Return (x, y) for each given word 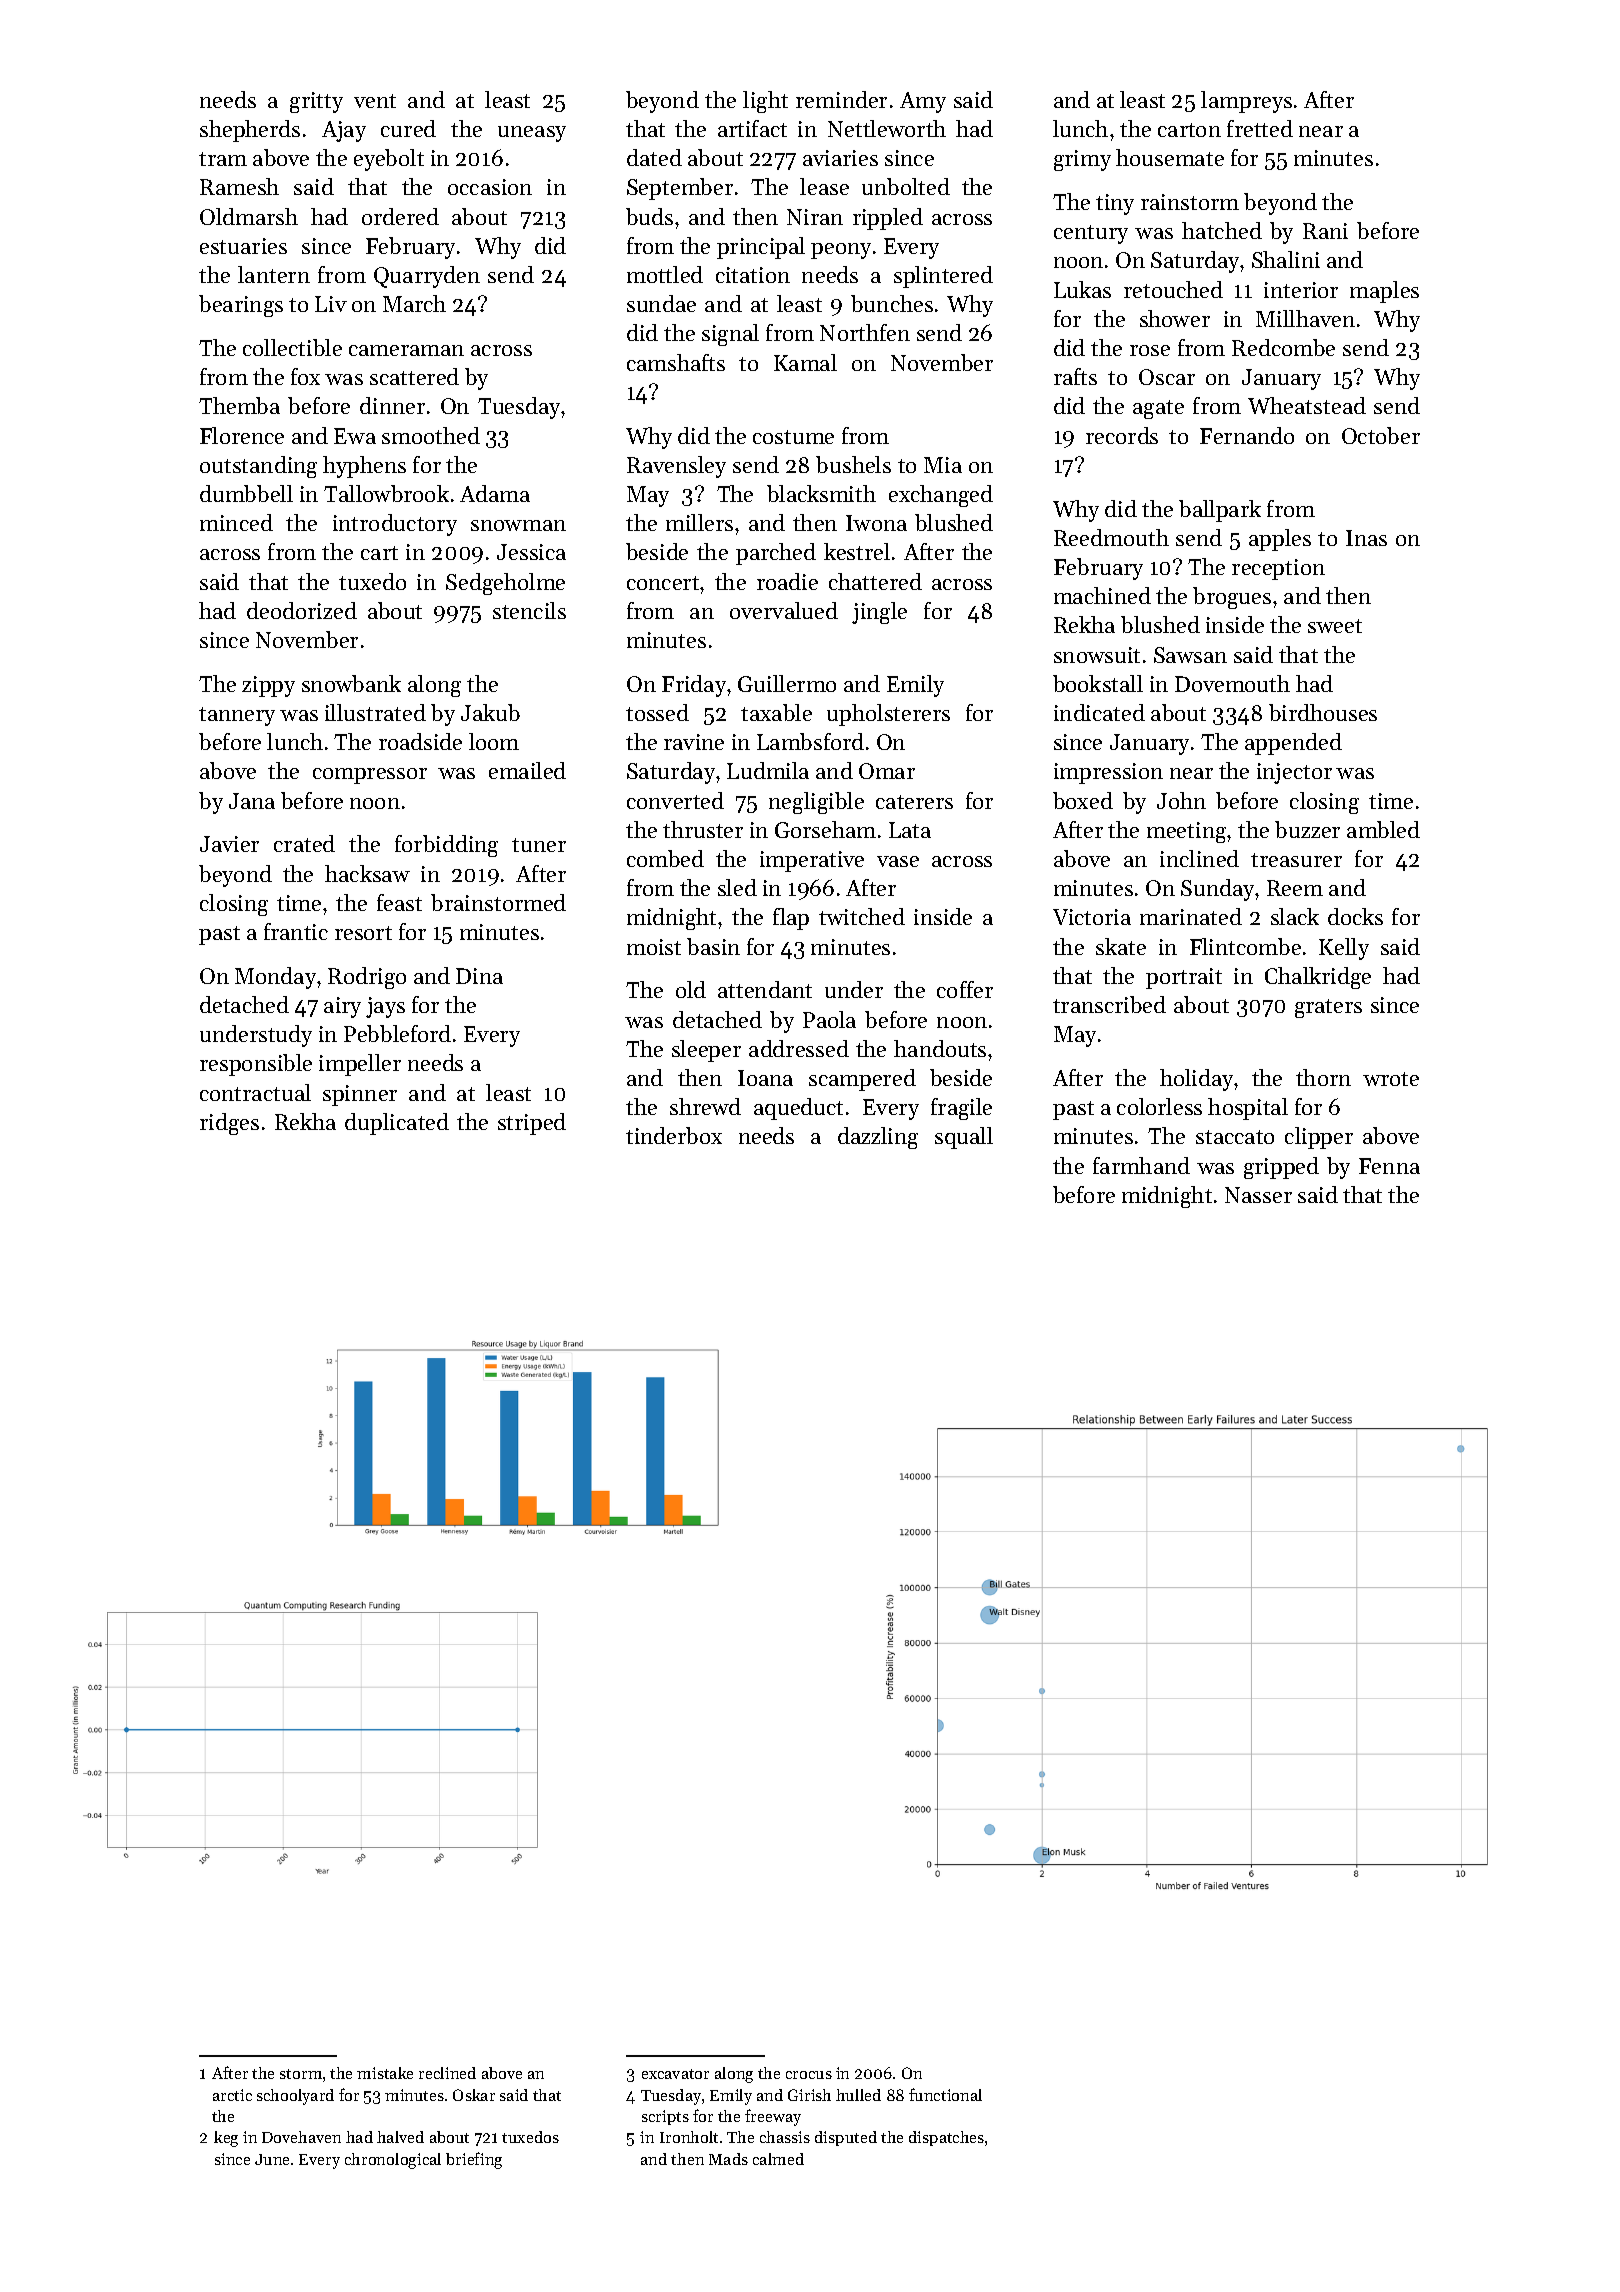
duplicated (397, 1124)
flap (791, 919)
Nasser (1258, 1195)
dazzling (878, 1138)
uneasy (532, 134)
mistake (385, 2073)
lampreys (1246, 102)
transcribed (1109, 1004)
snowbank (351, 683)
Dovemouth (1232, 683)
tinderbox (674, 1135)
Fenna (1389, 1166)
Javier (229, 844)
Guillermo (787, 683)
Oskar (474, 2095)
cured (408, 128)
